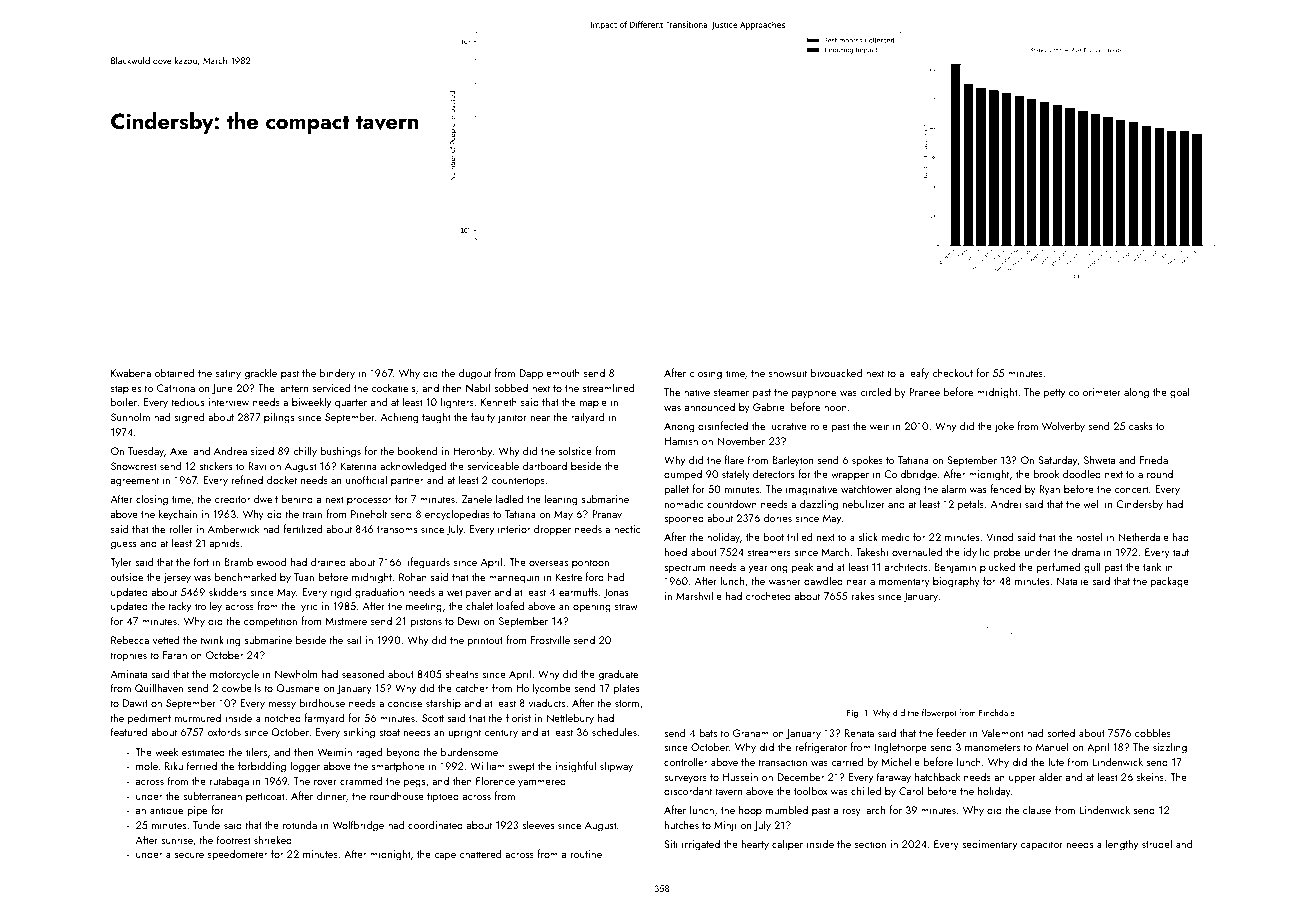 The height and width of the screenshot is (924, 1308). What do you see at coordinates (518, 717) in the screenshot?
I see `florist` at bounding box center [518, 717].
